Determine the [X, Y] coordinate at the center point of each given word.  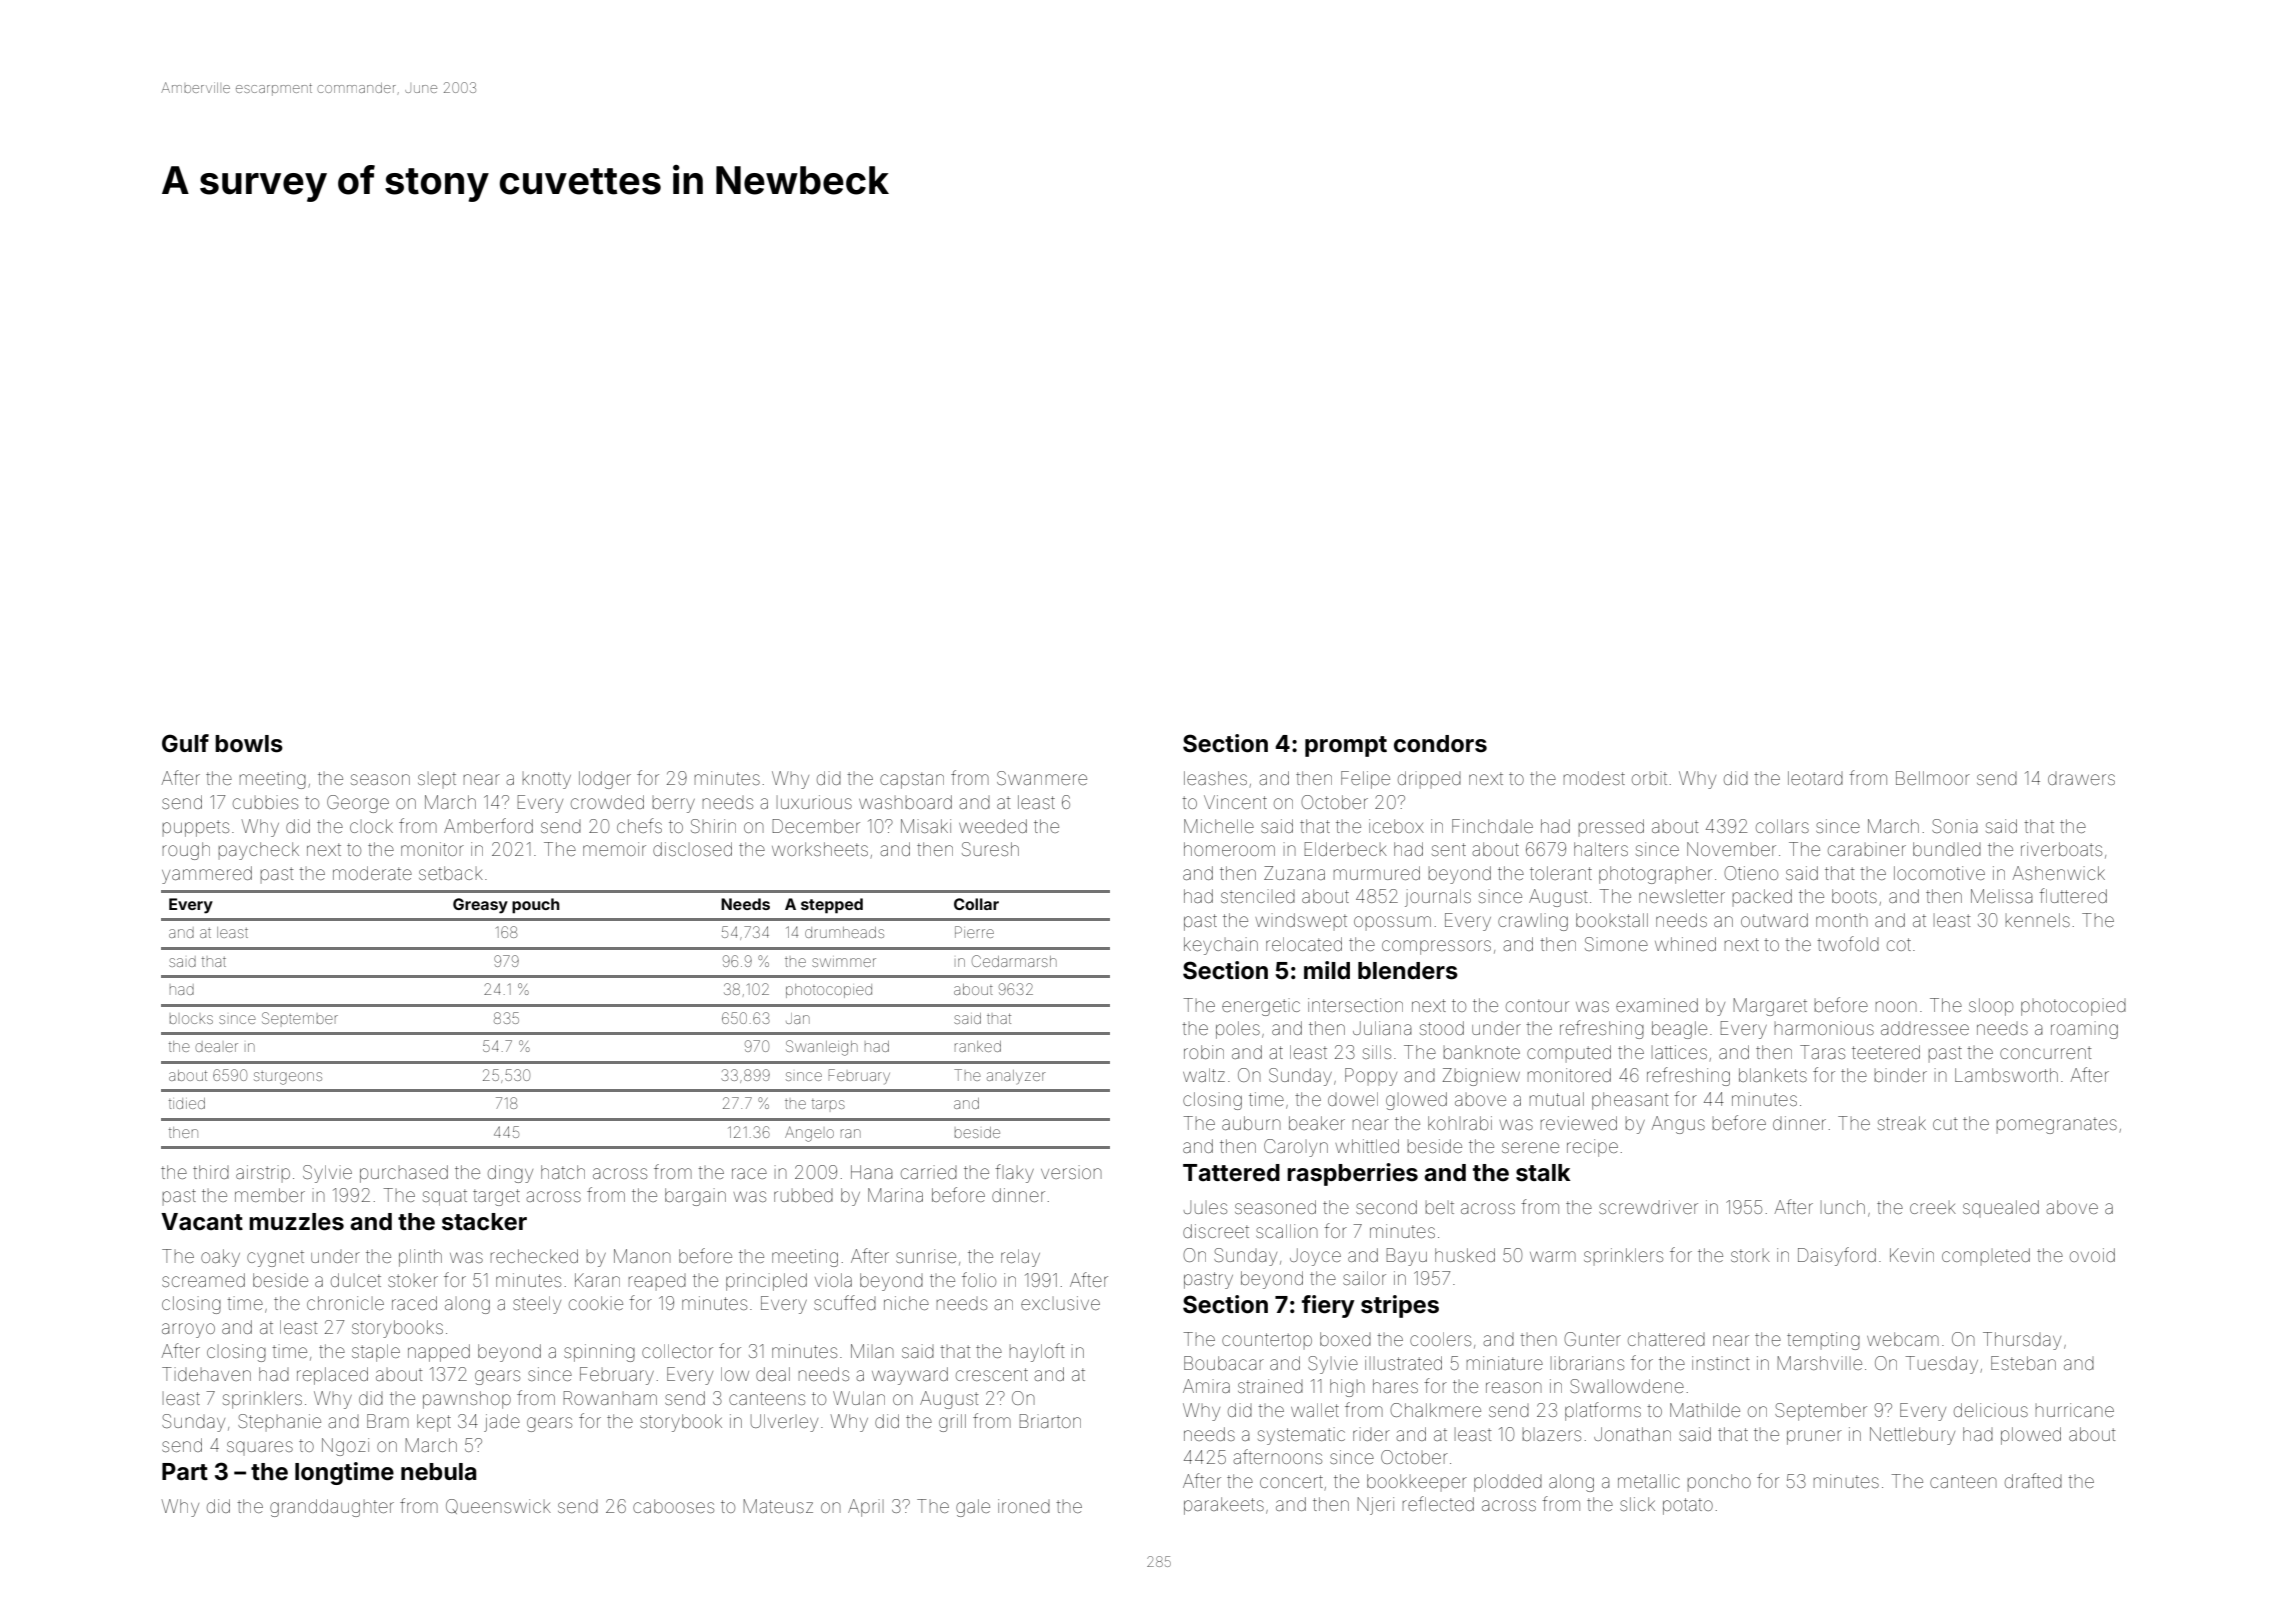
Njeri [1376, 1506]
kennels [2038, 920]
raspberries [1352, 1174]
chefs [639, 825]
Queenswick [498, 1506]
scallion [1287, 1231]
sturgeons [288, 1078]
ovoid [2092, 1255]
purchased [404, 1174]
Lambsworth [2006, 1075]
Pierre [974, 932]
